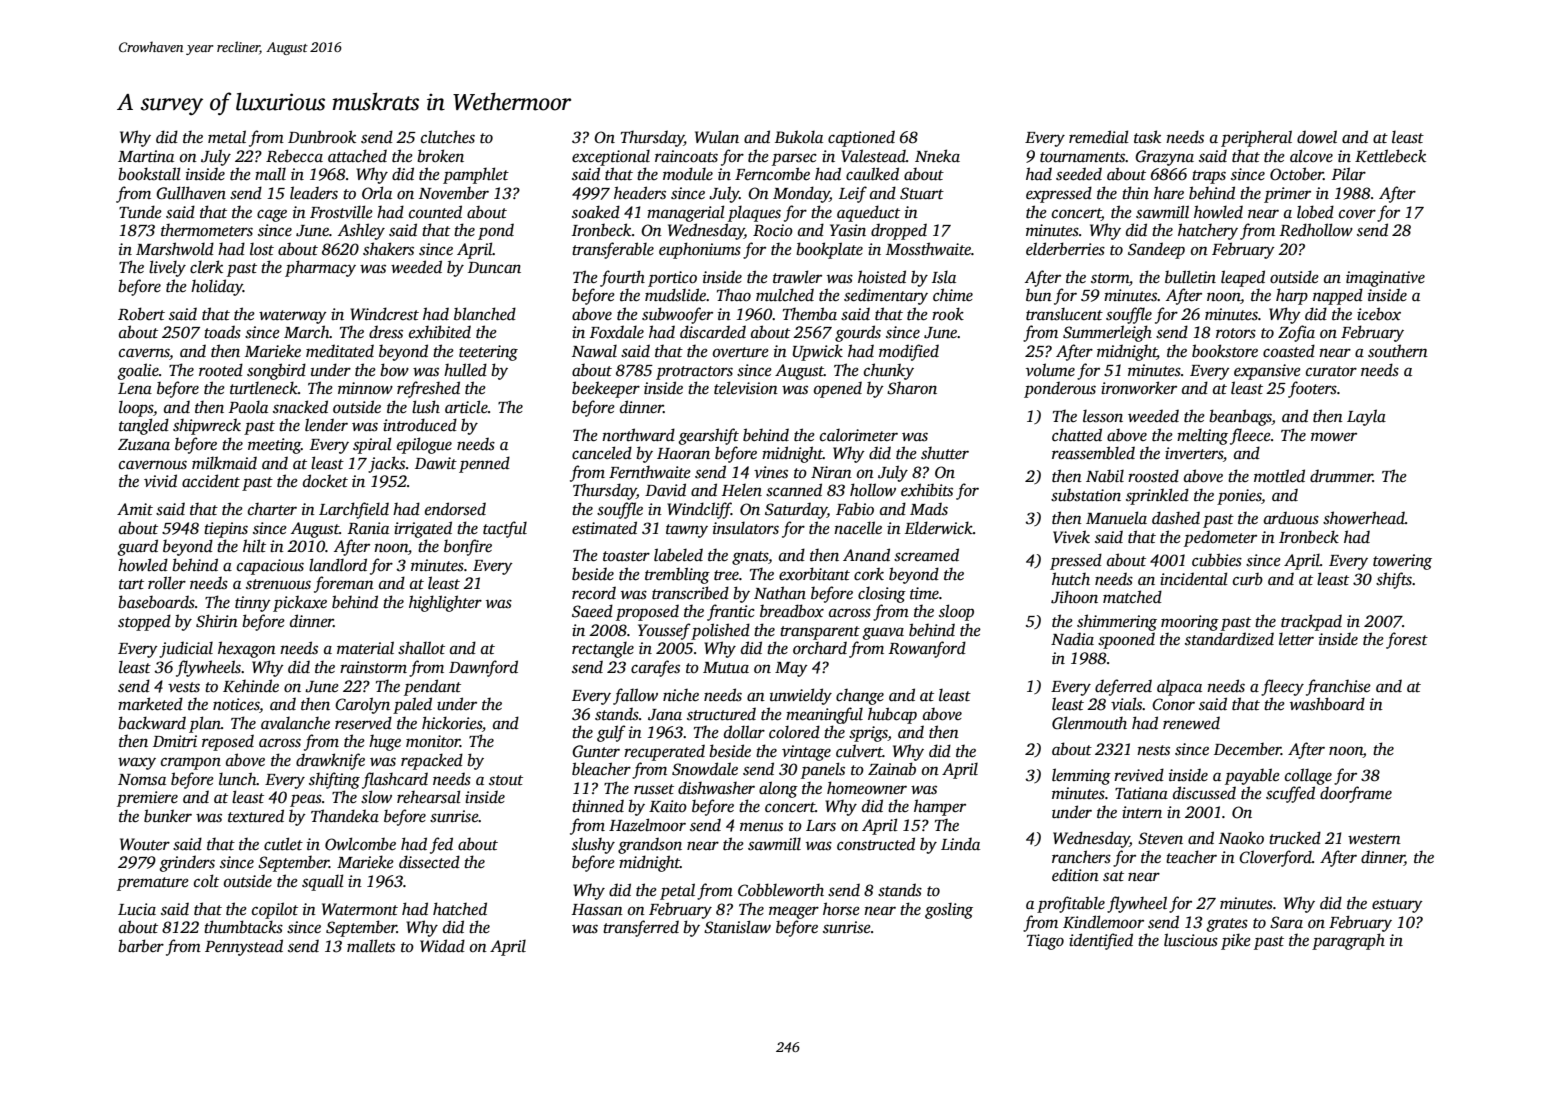 The width and height of the image is (1553, 1098). Describe the element at coordinates (1248, 579) in the image. I see `curb` at that location.
